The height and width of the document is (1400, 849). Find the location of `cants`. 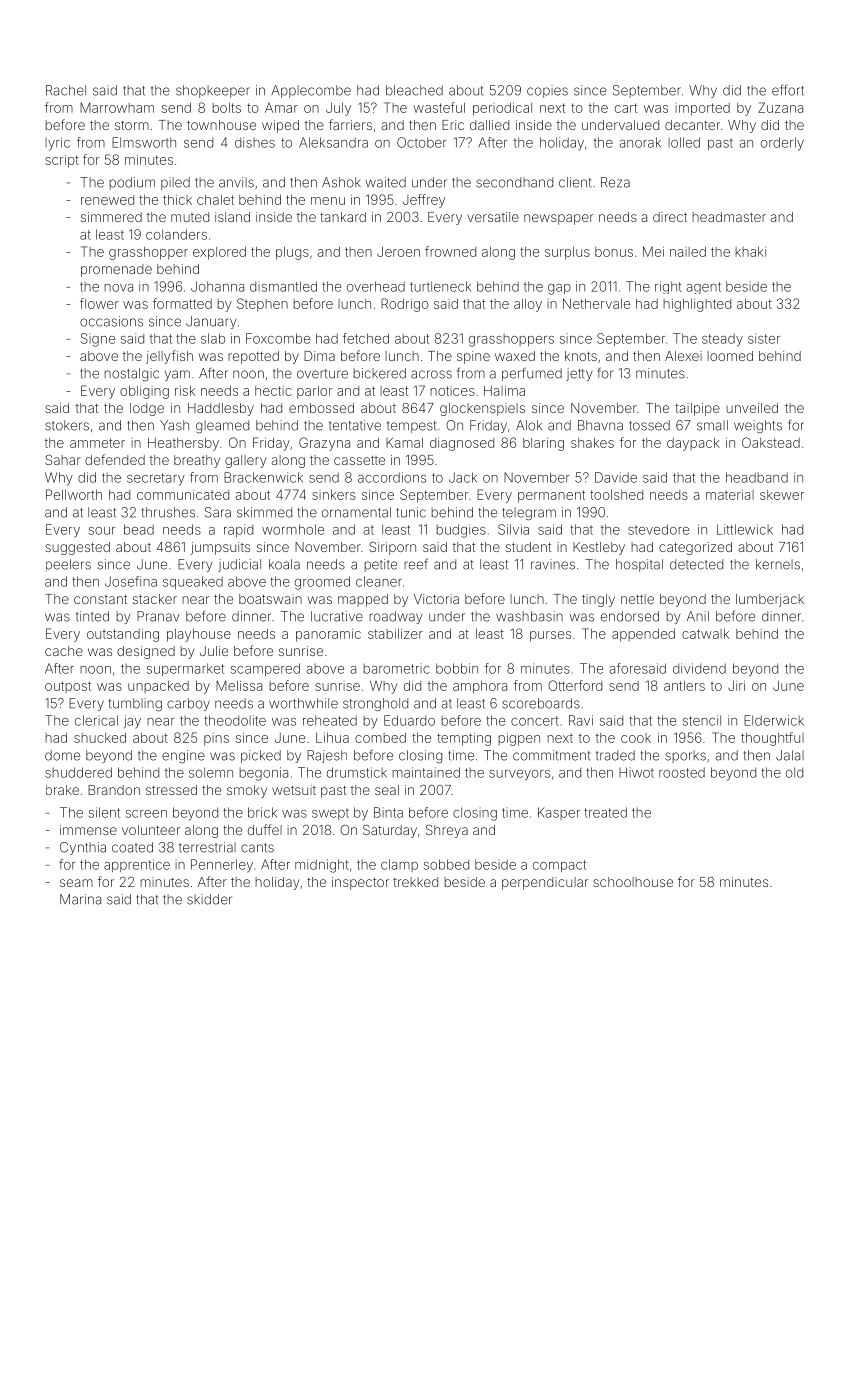

cants is located at coordinates (257, 848).
